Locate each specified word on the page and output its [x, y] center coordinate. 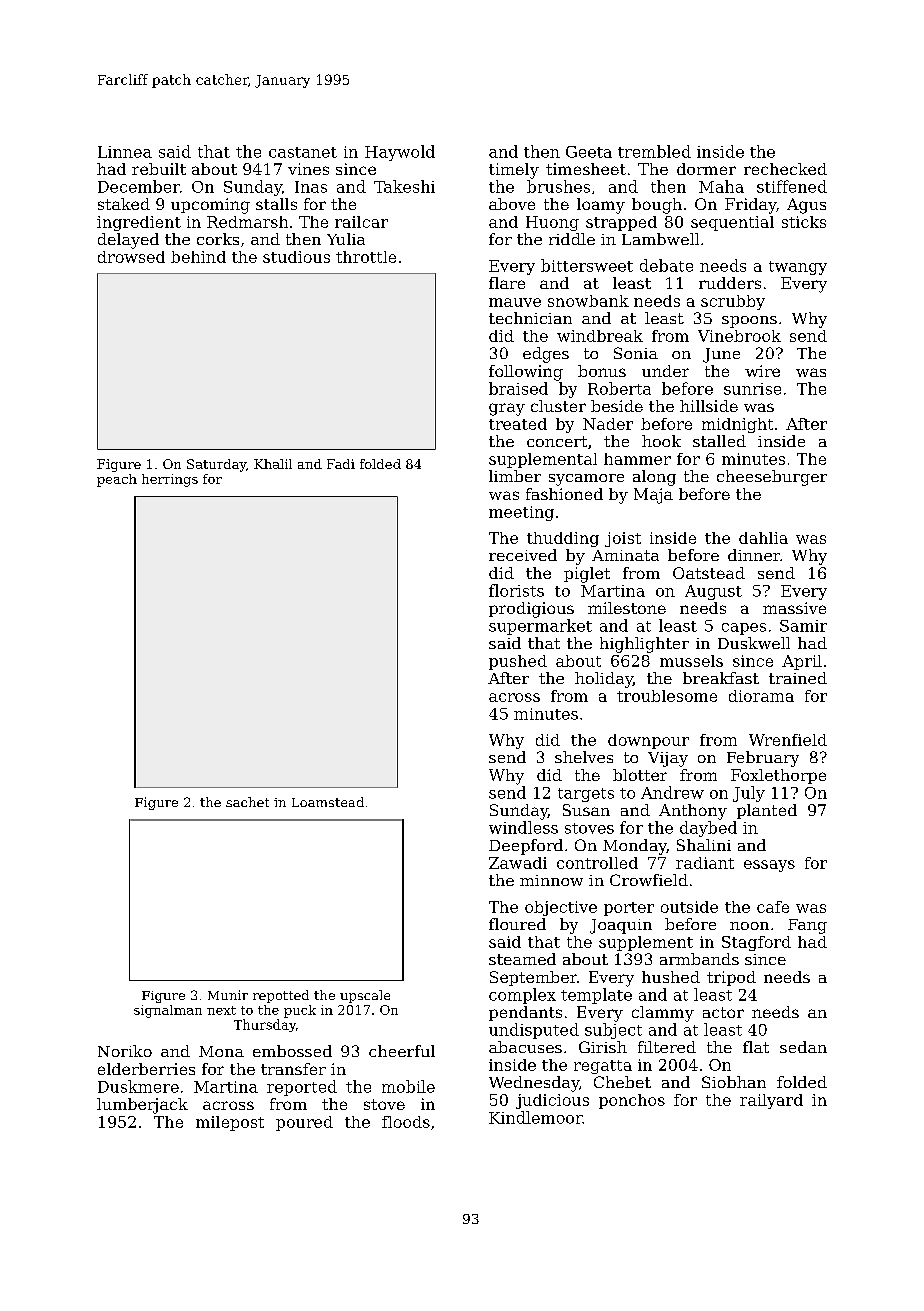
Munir [228, 995]
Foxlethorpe [778, 776]
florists [516, 590]
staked [124, 204]
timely [514, 171]
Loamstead [328, 802]
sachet [247, 802]
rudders [730, 283]
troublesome [667, 696]
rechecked [785, 169]
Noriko [125, 1051]
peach [117, 480]
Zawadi [518, 863]
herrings [170, 480]
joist [623, 539]
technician [530, 318]
